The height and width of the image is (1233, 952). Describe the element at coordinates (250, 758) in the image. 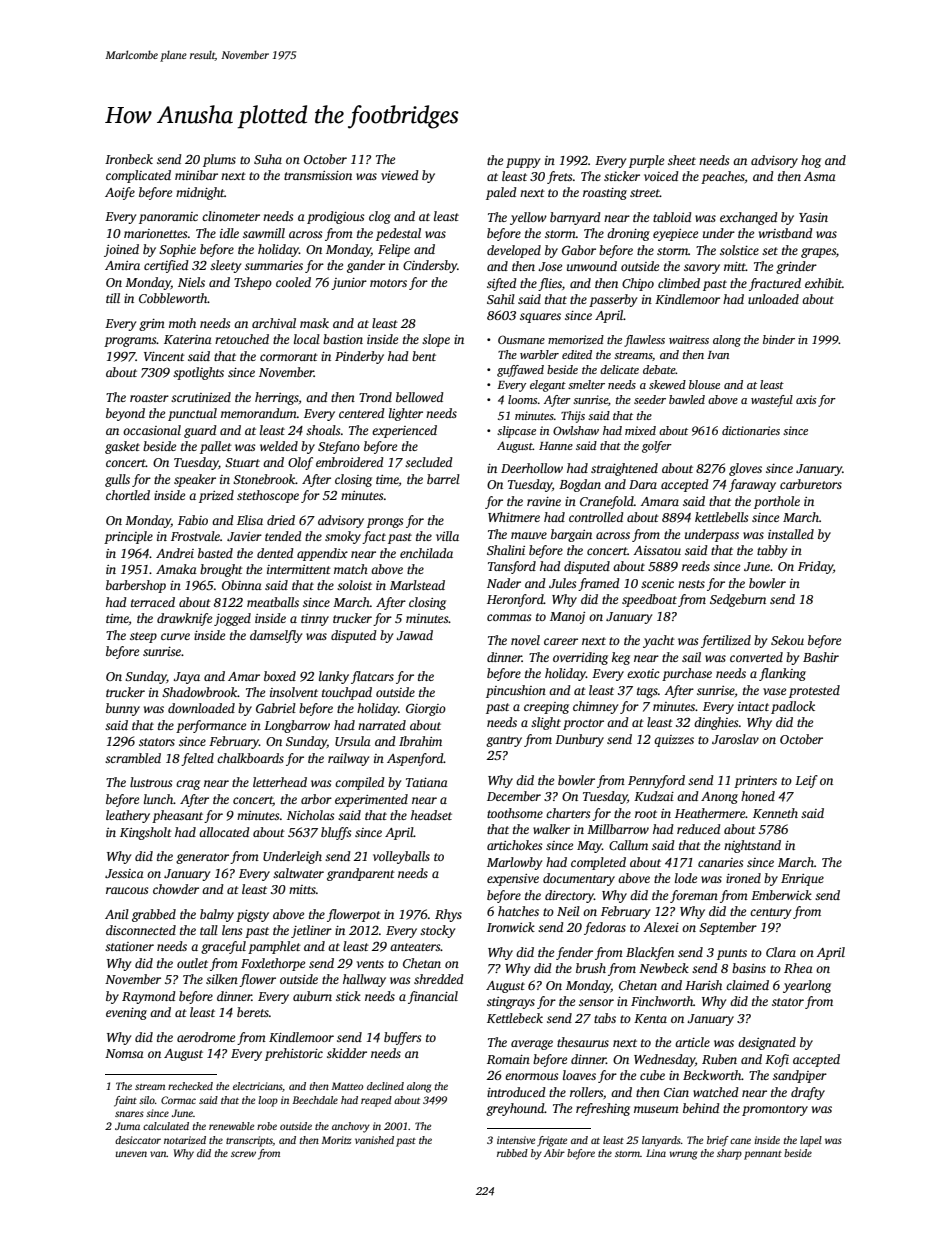

I see `chalkboards` at that location.
